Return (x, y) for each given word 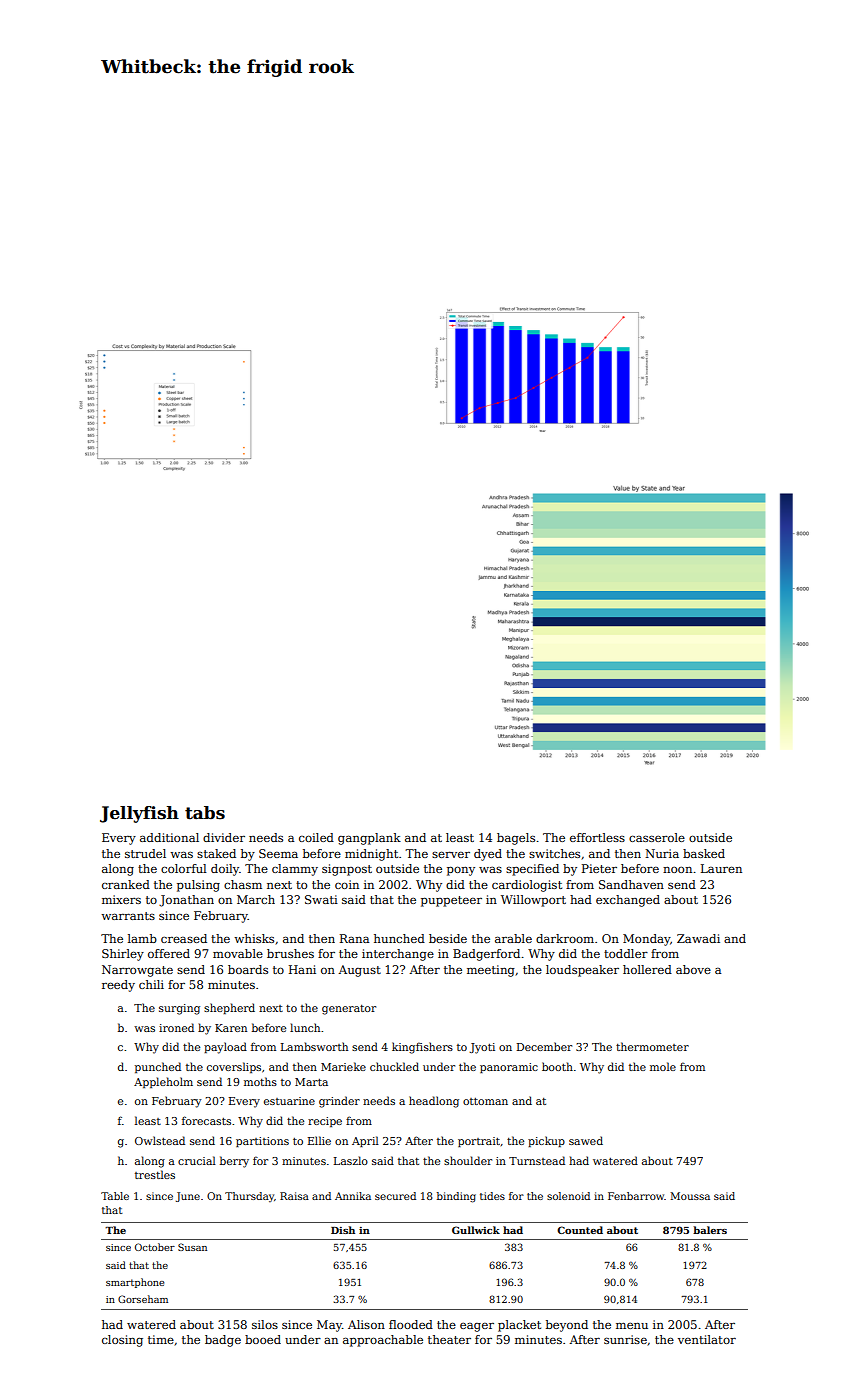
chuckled (394, 1066)
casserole (657, 837)
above (693, 969)
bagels (516, 839)
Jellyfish (139, 814)
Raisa (294, 1196)
